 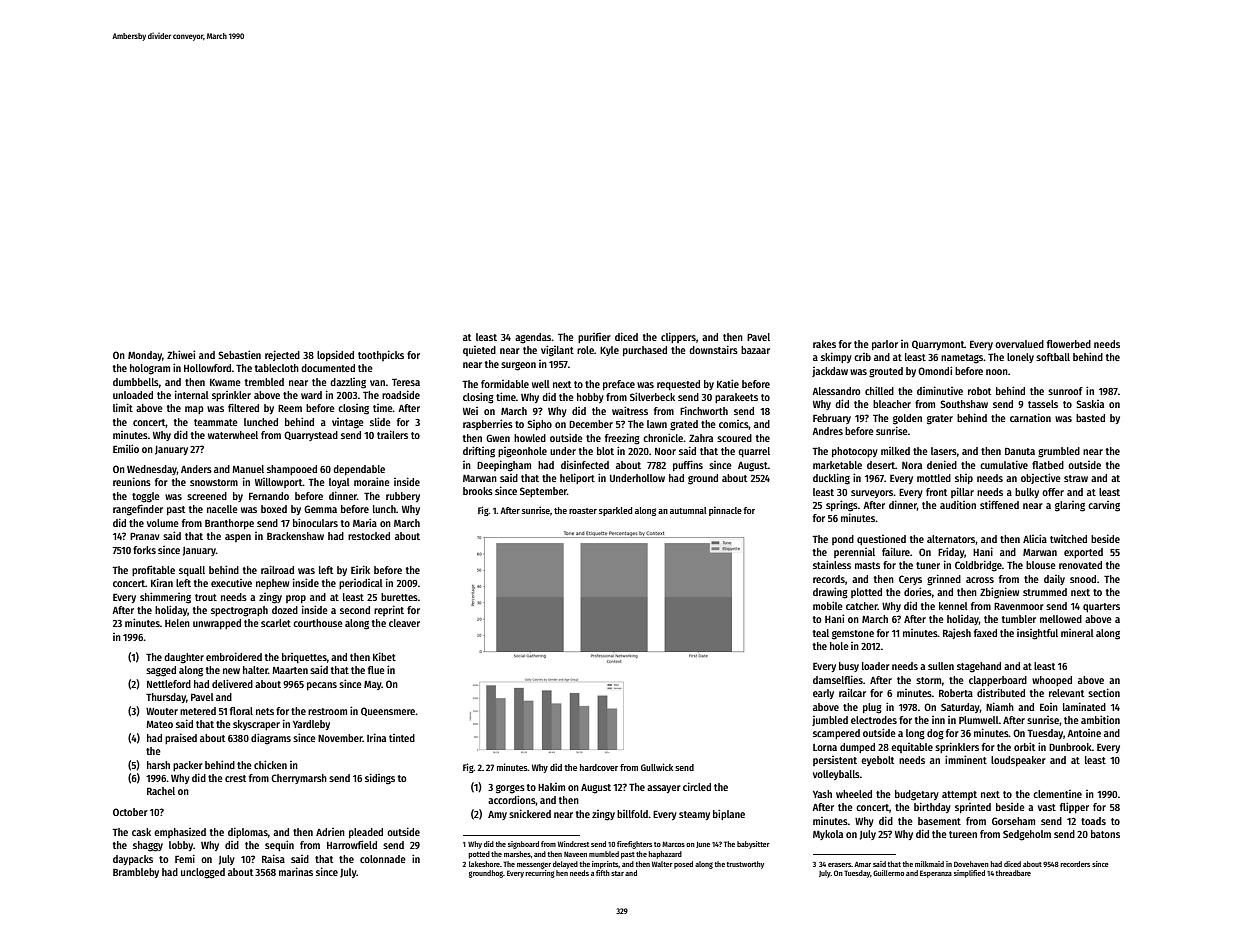 I want to click on burettes, so click(x=399, y=597).
